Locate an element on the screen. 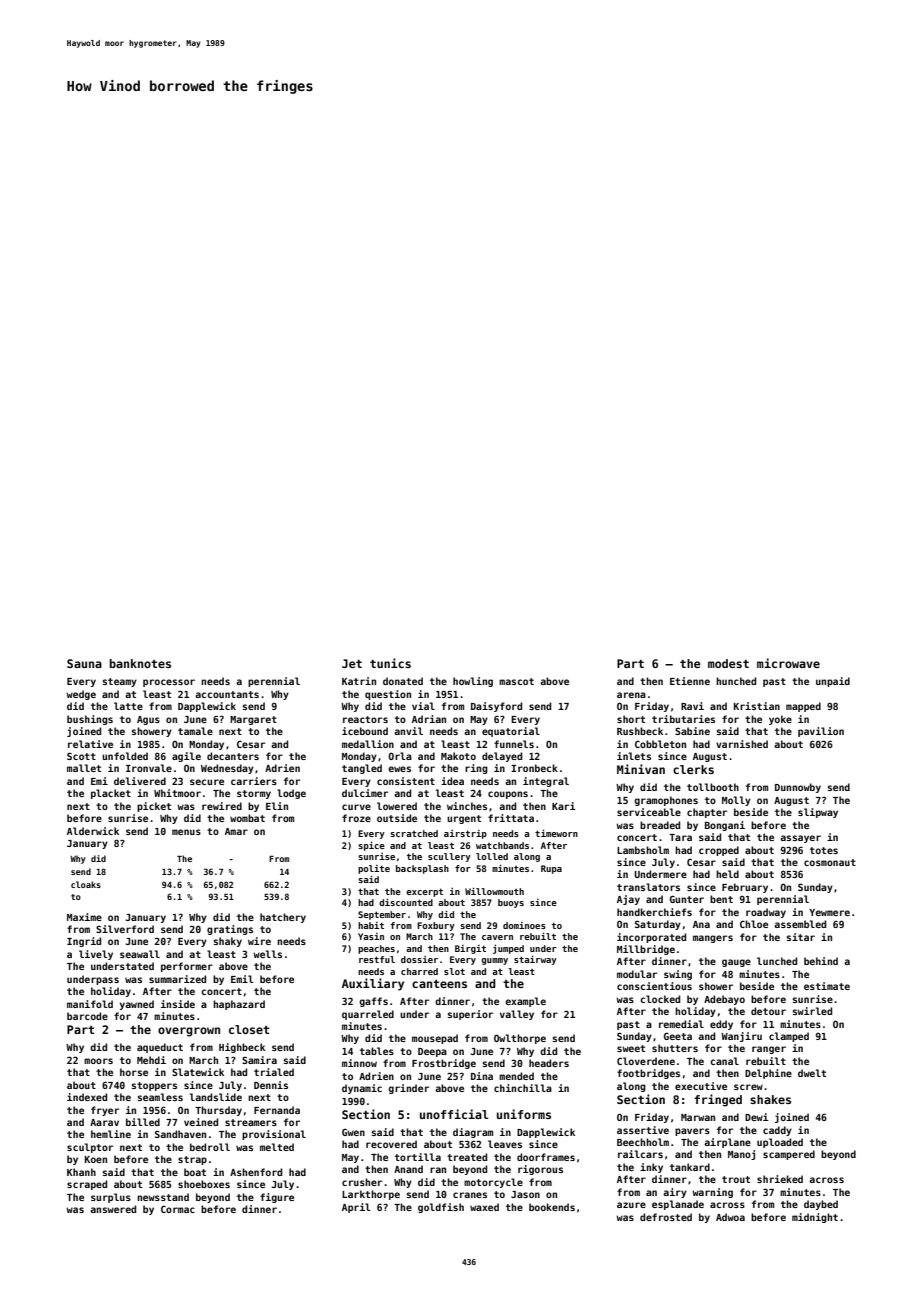 This screenshot has height=1308, width=924. bookends is located at coordinates (552, 1207).
